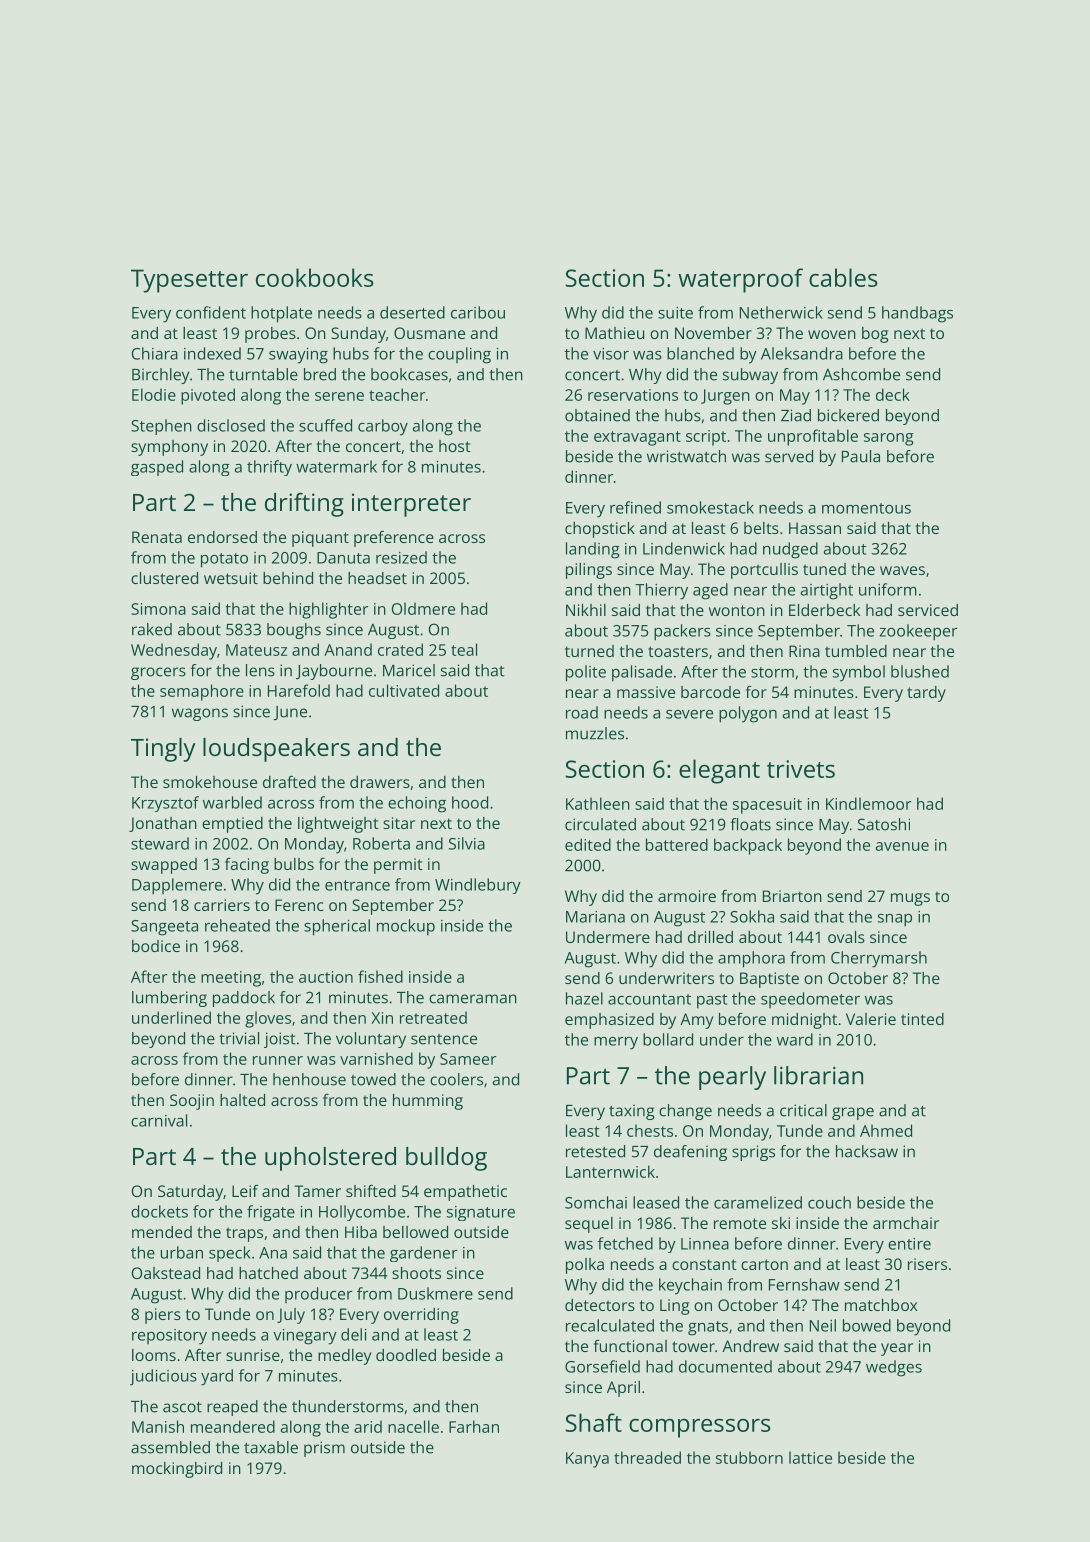  I want to click on mockingbird, so click(177, 1470).
